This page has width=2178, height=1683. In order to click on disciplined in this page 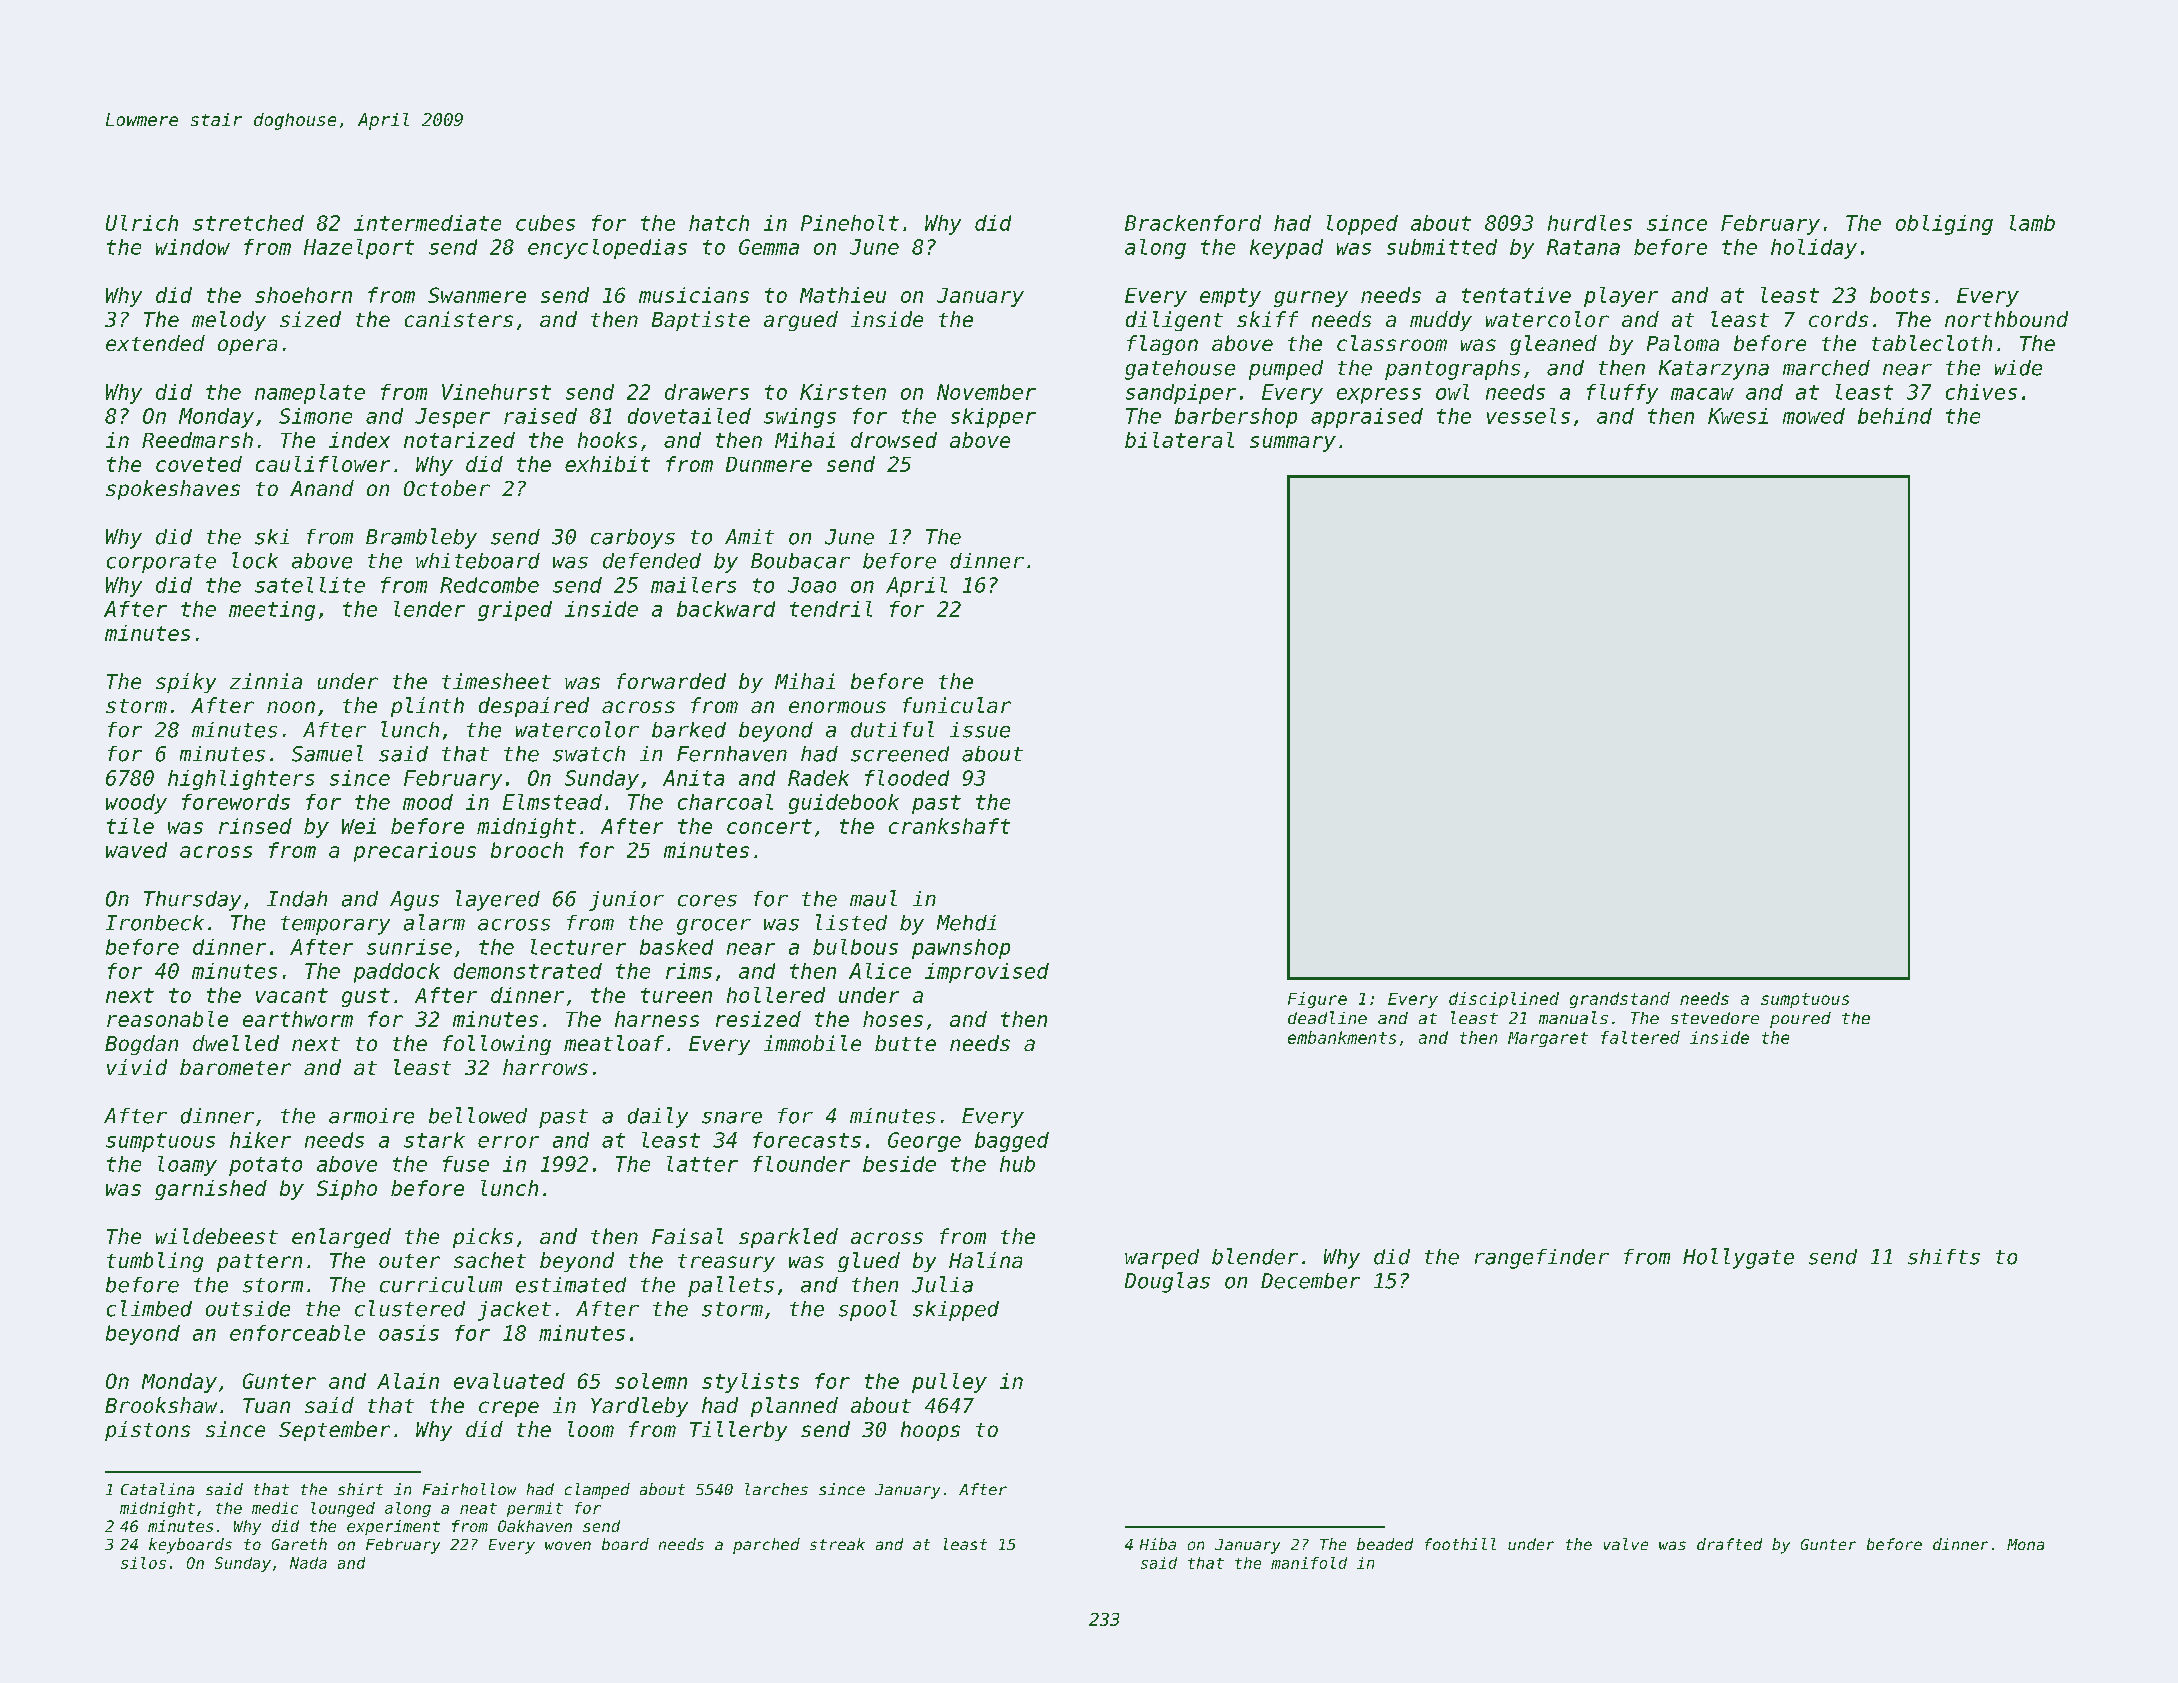, I will do `click(1504, 1000)`.
